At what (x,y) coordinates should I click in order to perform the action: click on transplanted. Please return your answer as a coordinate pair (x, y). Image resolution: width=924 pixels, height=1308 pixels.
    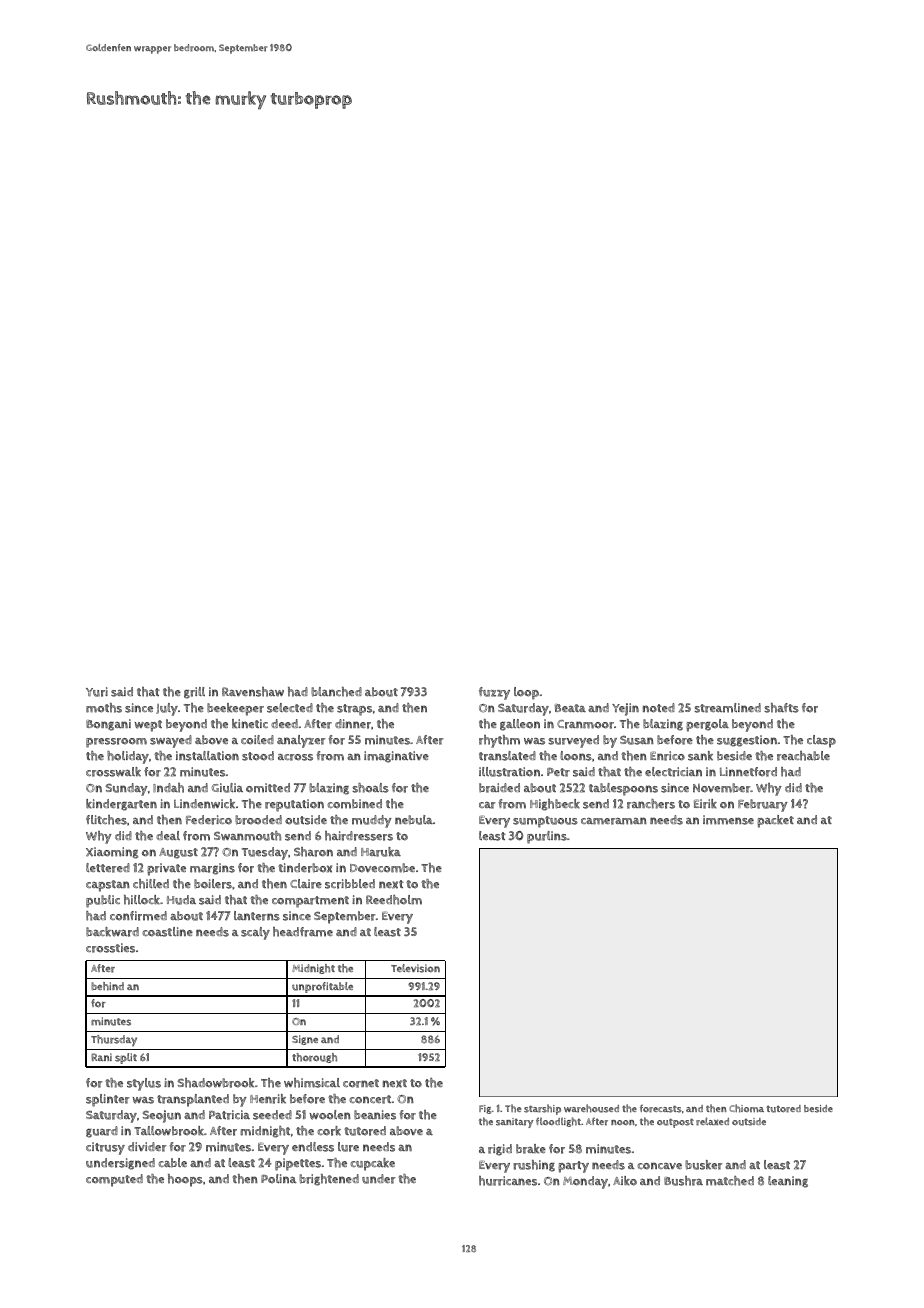
    Looking at the image, I should click on (193, 1100).
